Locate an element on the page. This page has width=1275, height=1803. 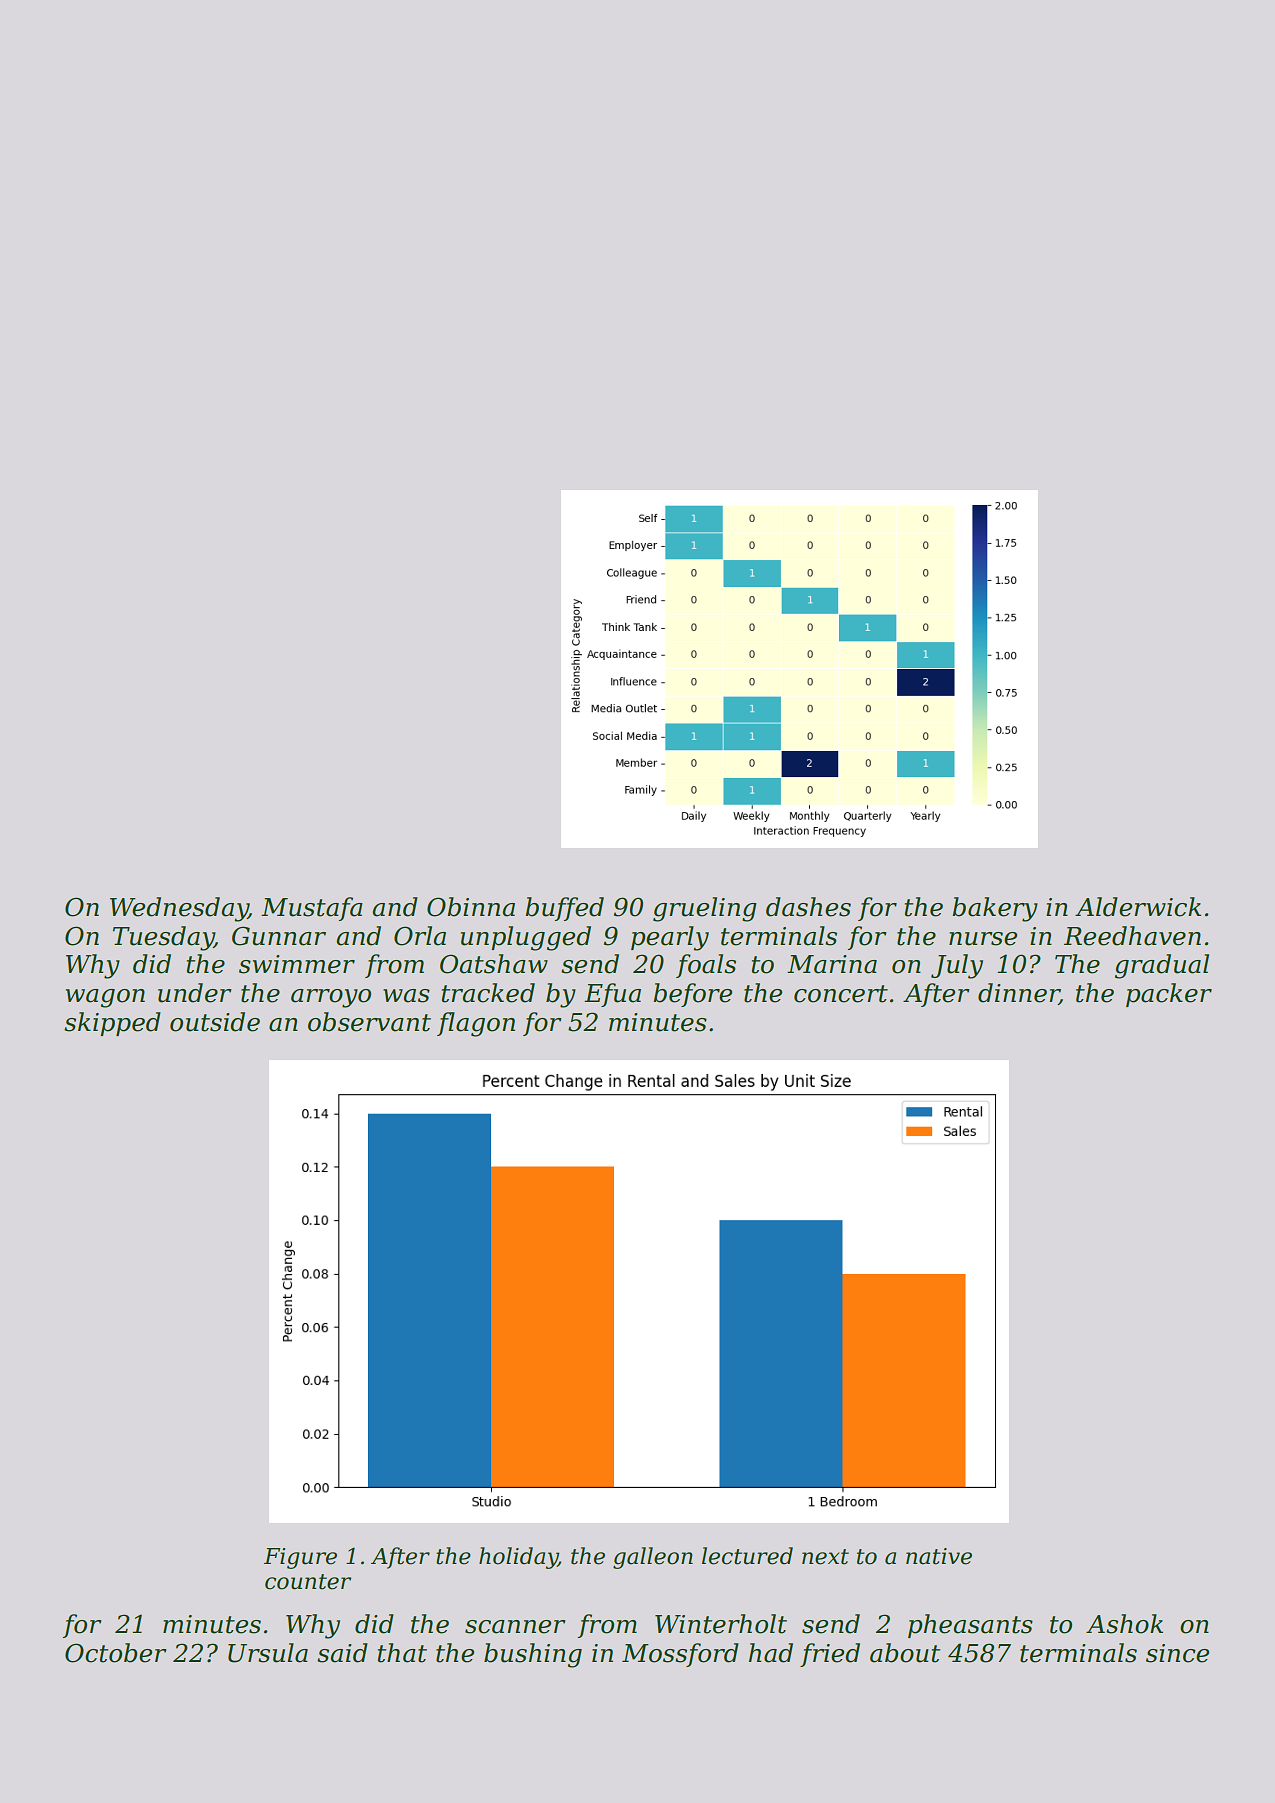
Efua is located at coordinates (612, 995).
